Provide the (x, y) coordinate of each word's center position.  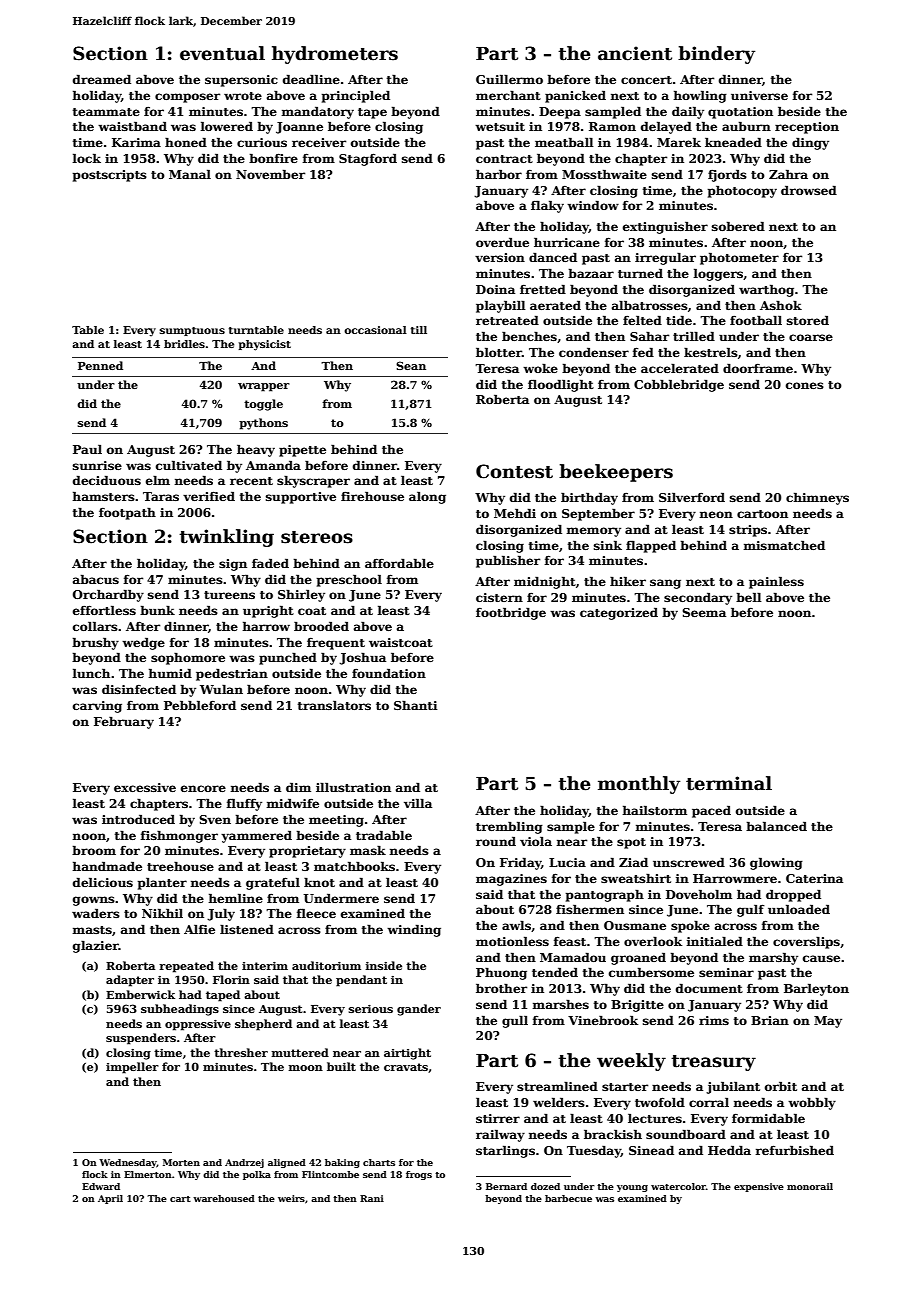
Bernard (506, 1186)
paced (711, 811)
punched (288, 658)
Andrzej (244, 1163)
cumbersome (651, 972)
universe (759, 95)
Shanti (415, 705)
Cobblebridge (679, 385)
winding (414, 930)
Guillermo (509, 79)
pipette (302, 451)
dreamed (102, 79)
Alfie (199, 929)
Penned (100, 365)
